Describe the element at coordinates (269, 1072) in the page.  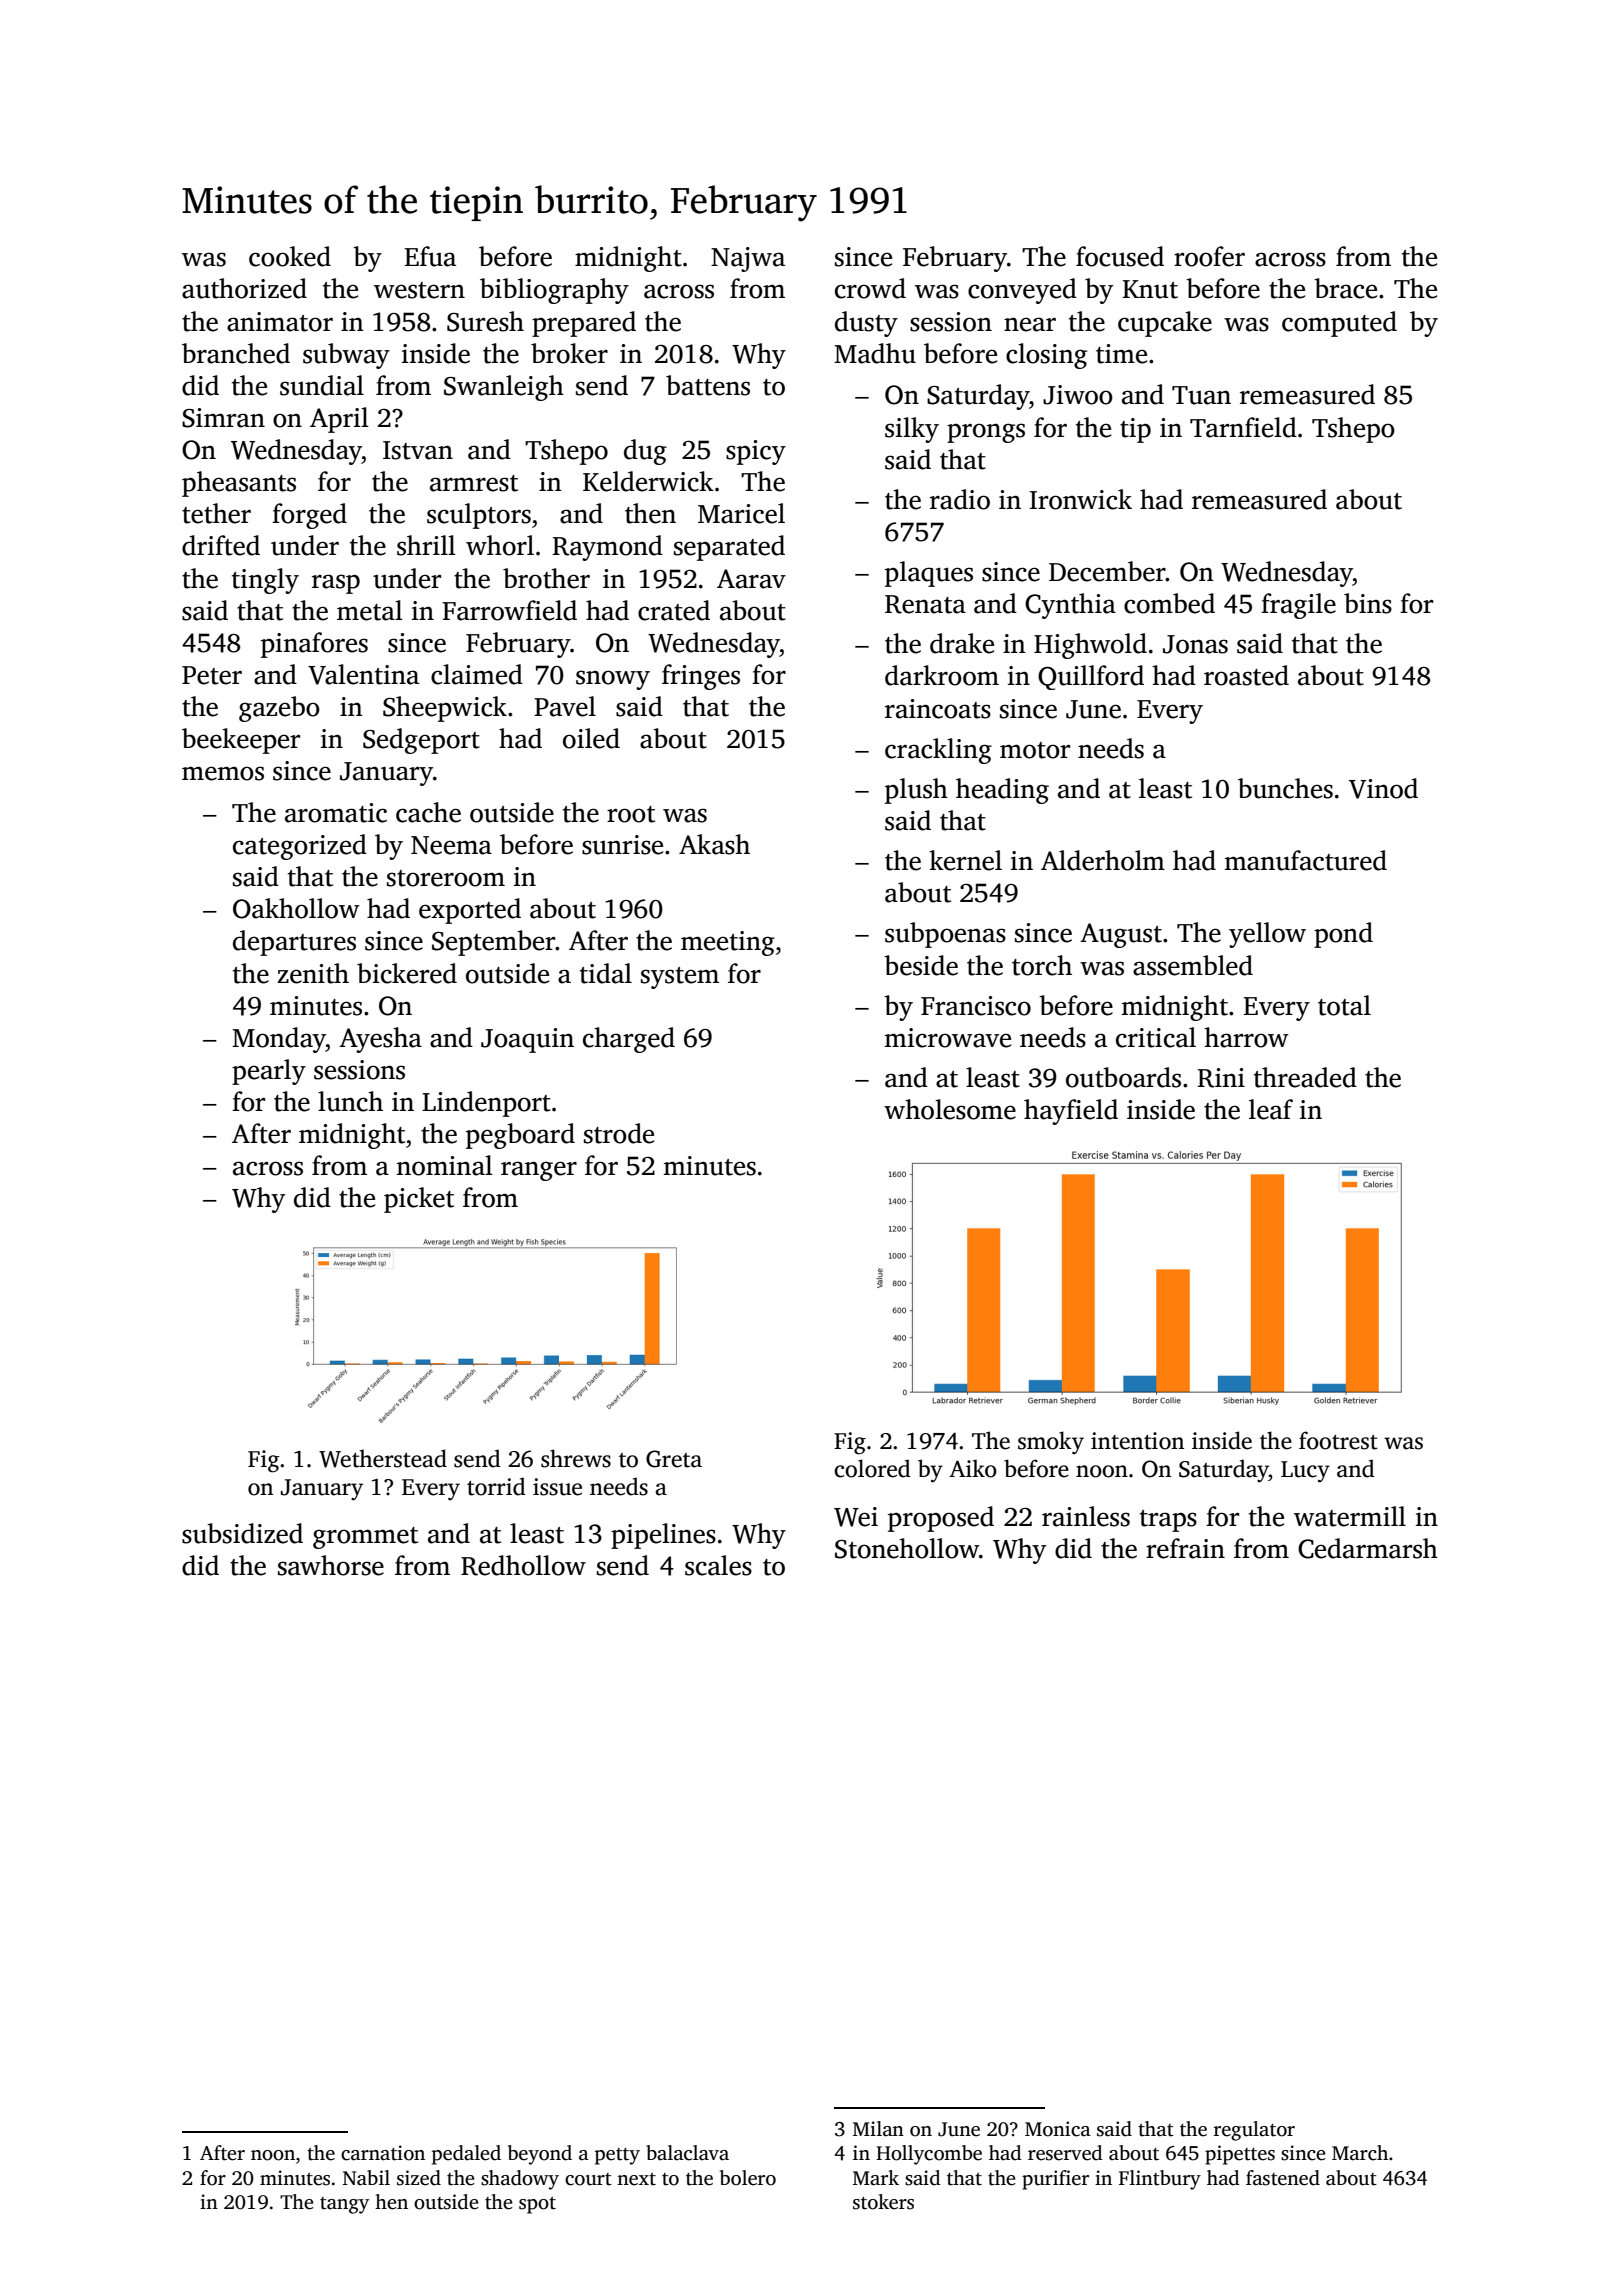
I see `pearly` at that location.
